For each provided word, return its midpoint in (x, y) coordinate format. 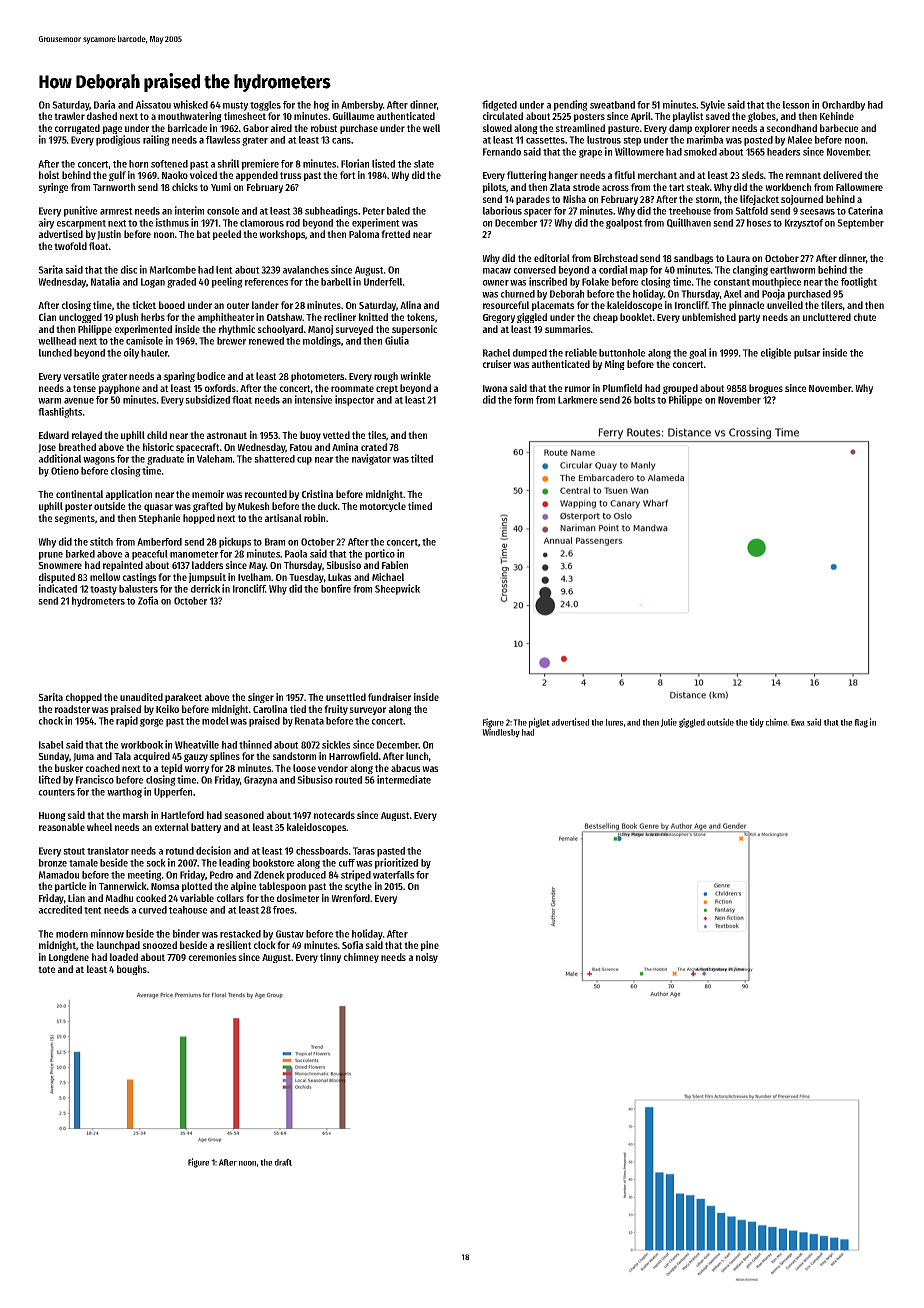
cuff (347, 863)
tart (677, 187)
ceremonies (212, 957)
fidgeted (499, 105)
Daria (104, 104)
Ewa (798, 722)
